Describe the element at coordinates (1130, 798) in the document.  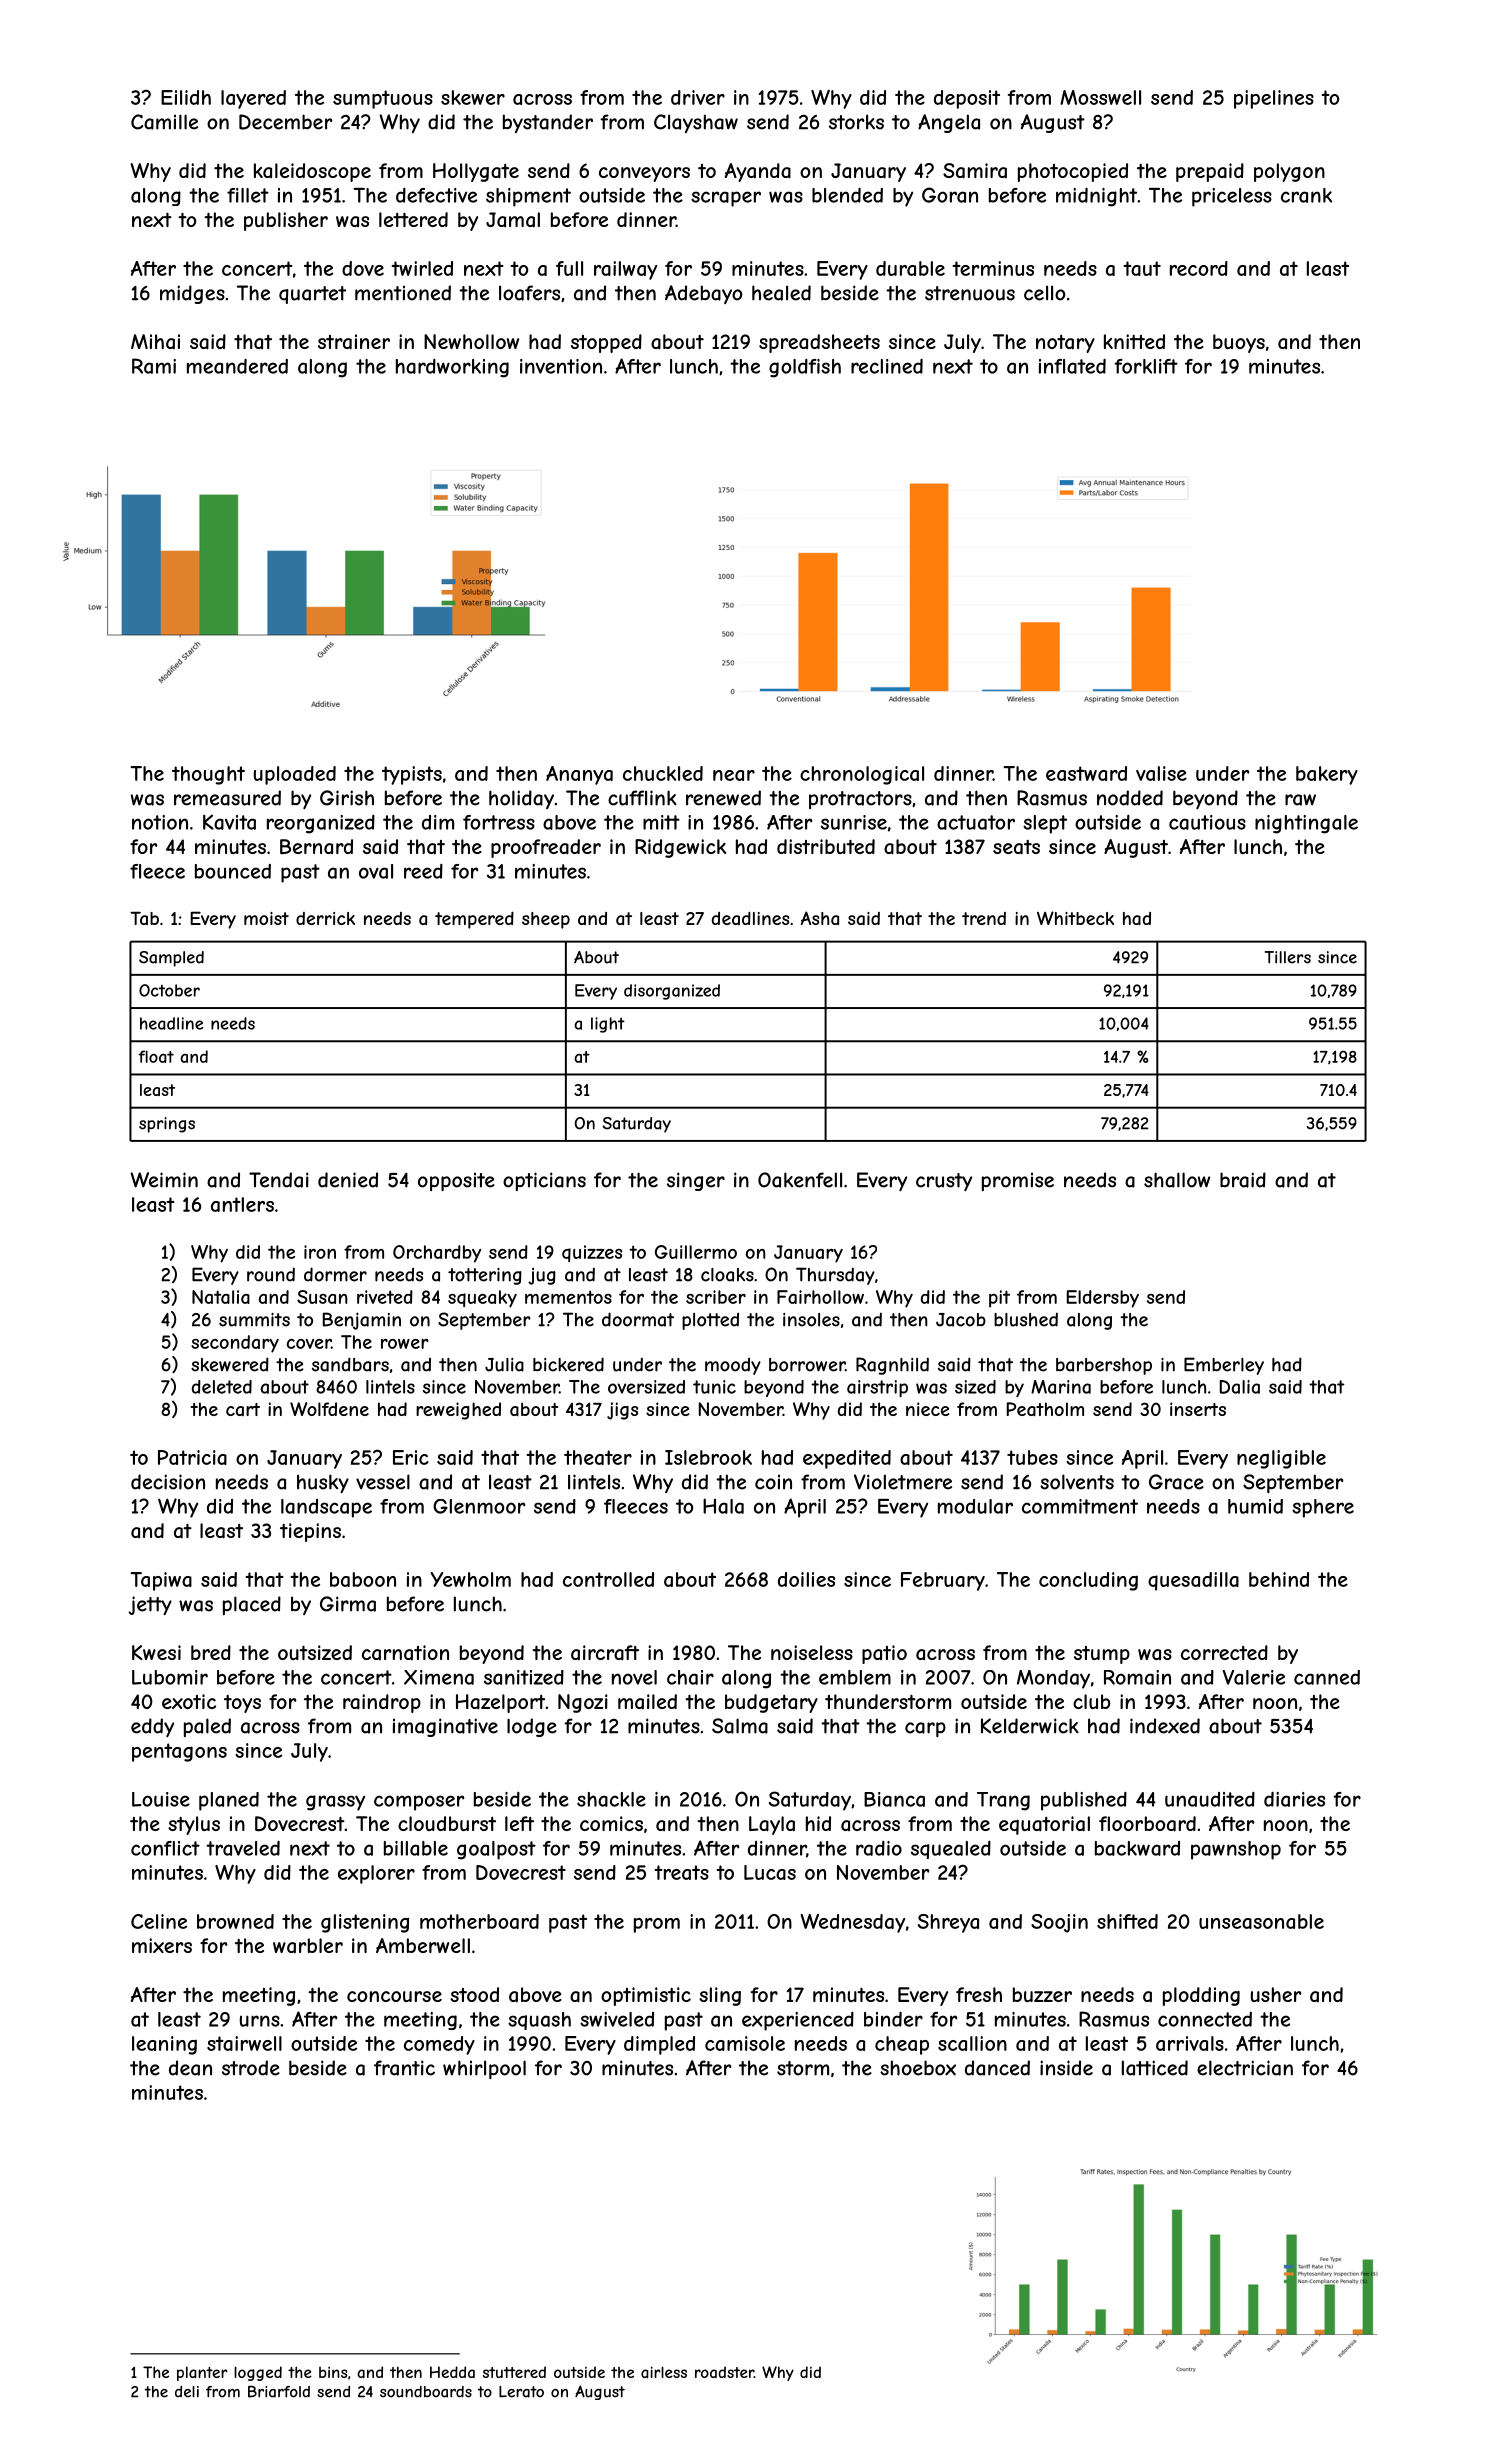
I see `nodded` at that location.
